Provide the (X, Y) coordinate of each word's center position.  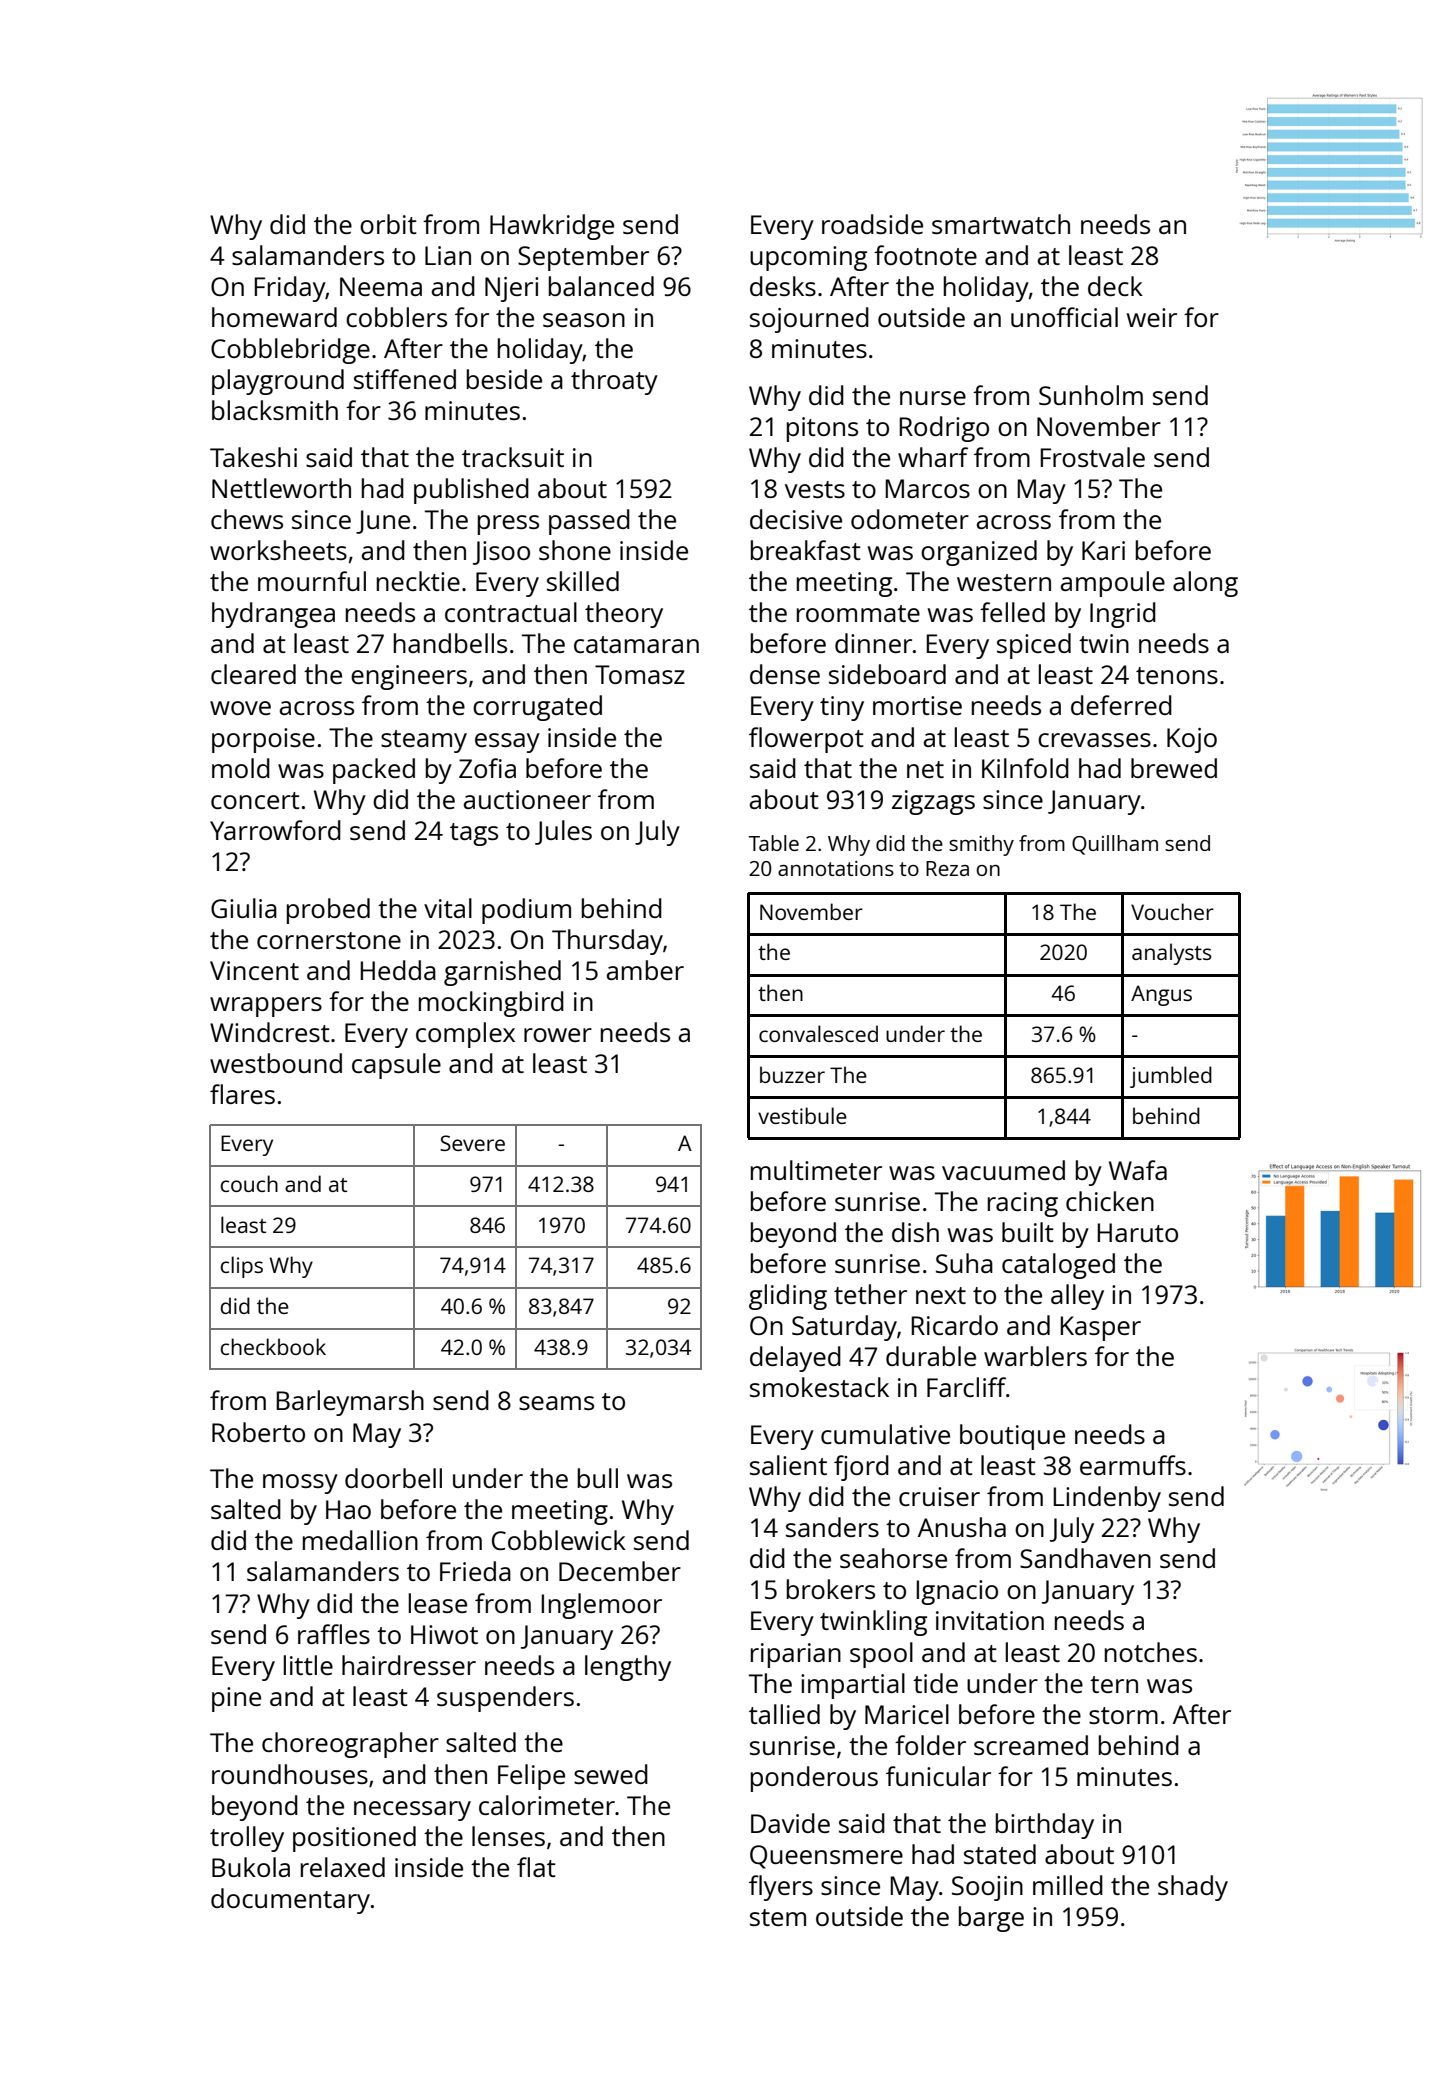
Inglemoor (601, 1606)
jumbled (1171, 1077)
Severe (472, 1143)
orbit (388, 224)
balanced (601, 286)
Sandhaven (1085, 1558)
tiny (842, 708)
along (1205, 584)
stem (778, 1917)
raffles (334, 1634)
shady (1193, 1888)
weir (1152, 317)
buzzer (792, 1074)
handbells (450, 643)
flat (536, 1867)
